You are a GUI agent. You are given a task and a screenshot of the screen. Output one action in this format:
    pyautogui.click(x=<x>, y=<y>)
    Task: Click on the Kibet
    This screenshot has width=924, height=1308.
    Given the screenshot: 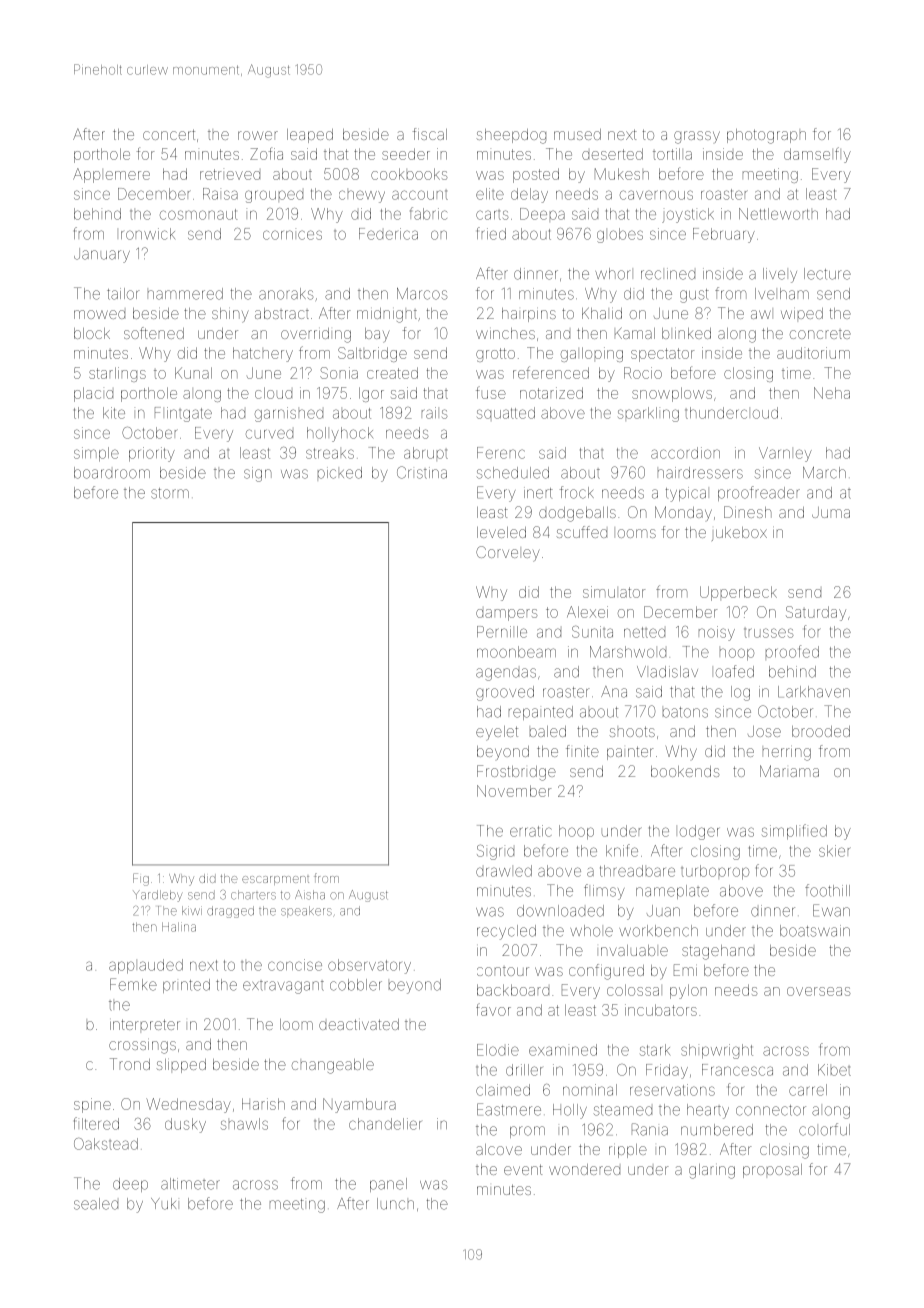 What is the action you would take?
    pyautogui.click(x=834, y=1070)
